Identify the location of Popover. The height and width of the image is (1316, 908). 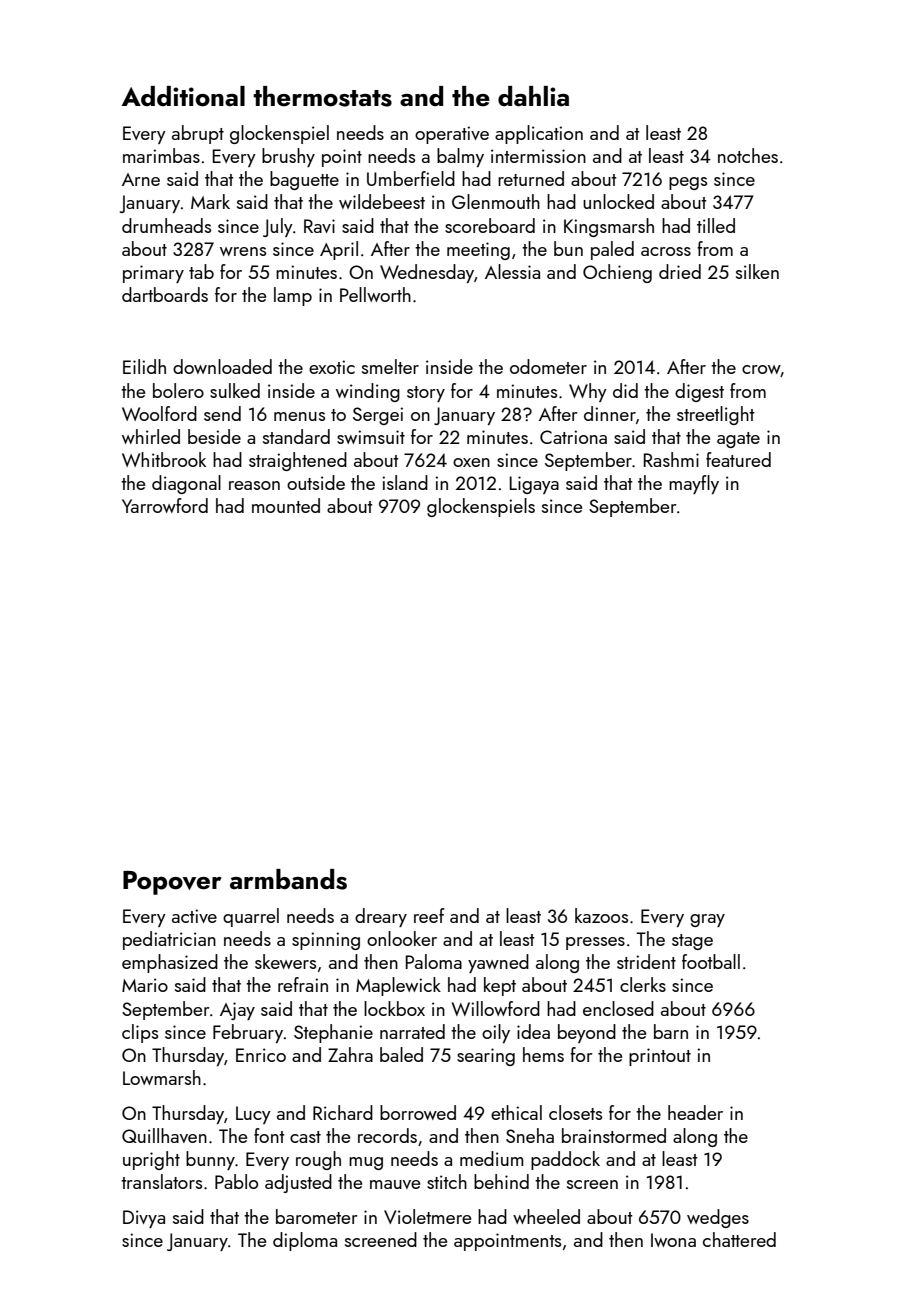
(172, 883).
